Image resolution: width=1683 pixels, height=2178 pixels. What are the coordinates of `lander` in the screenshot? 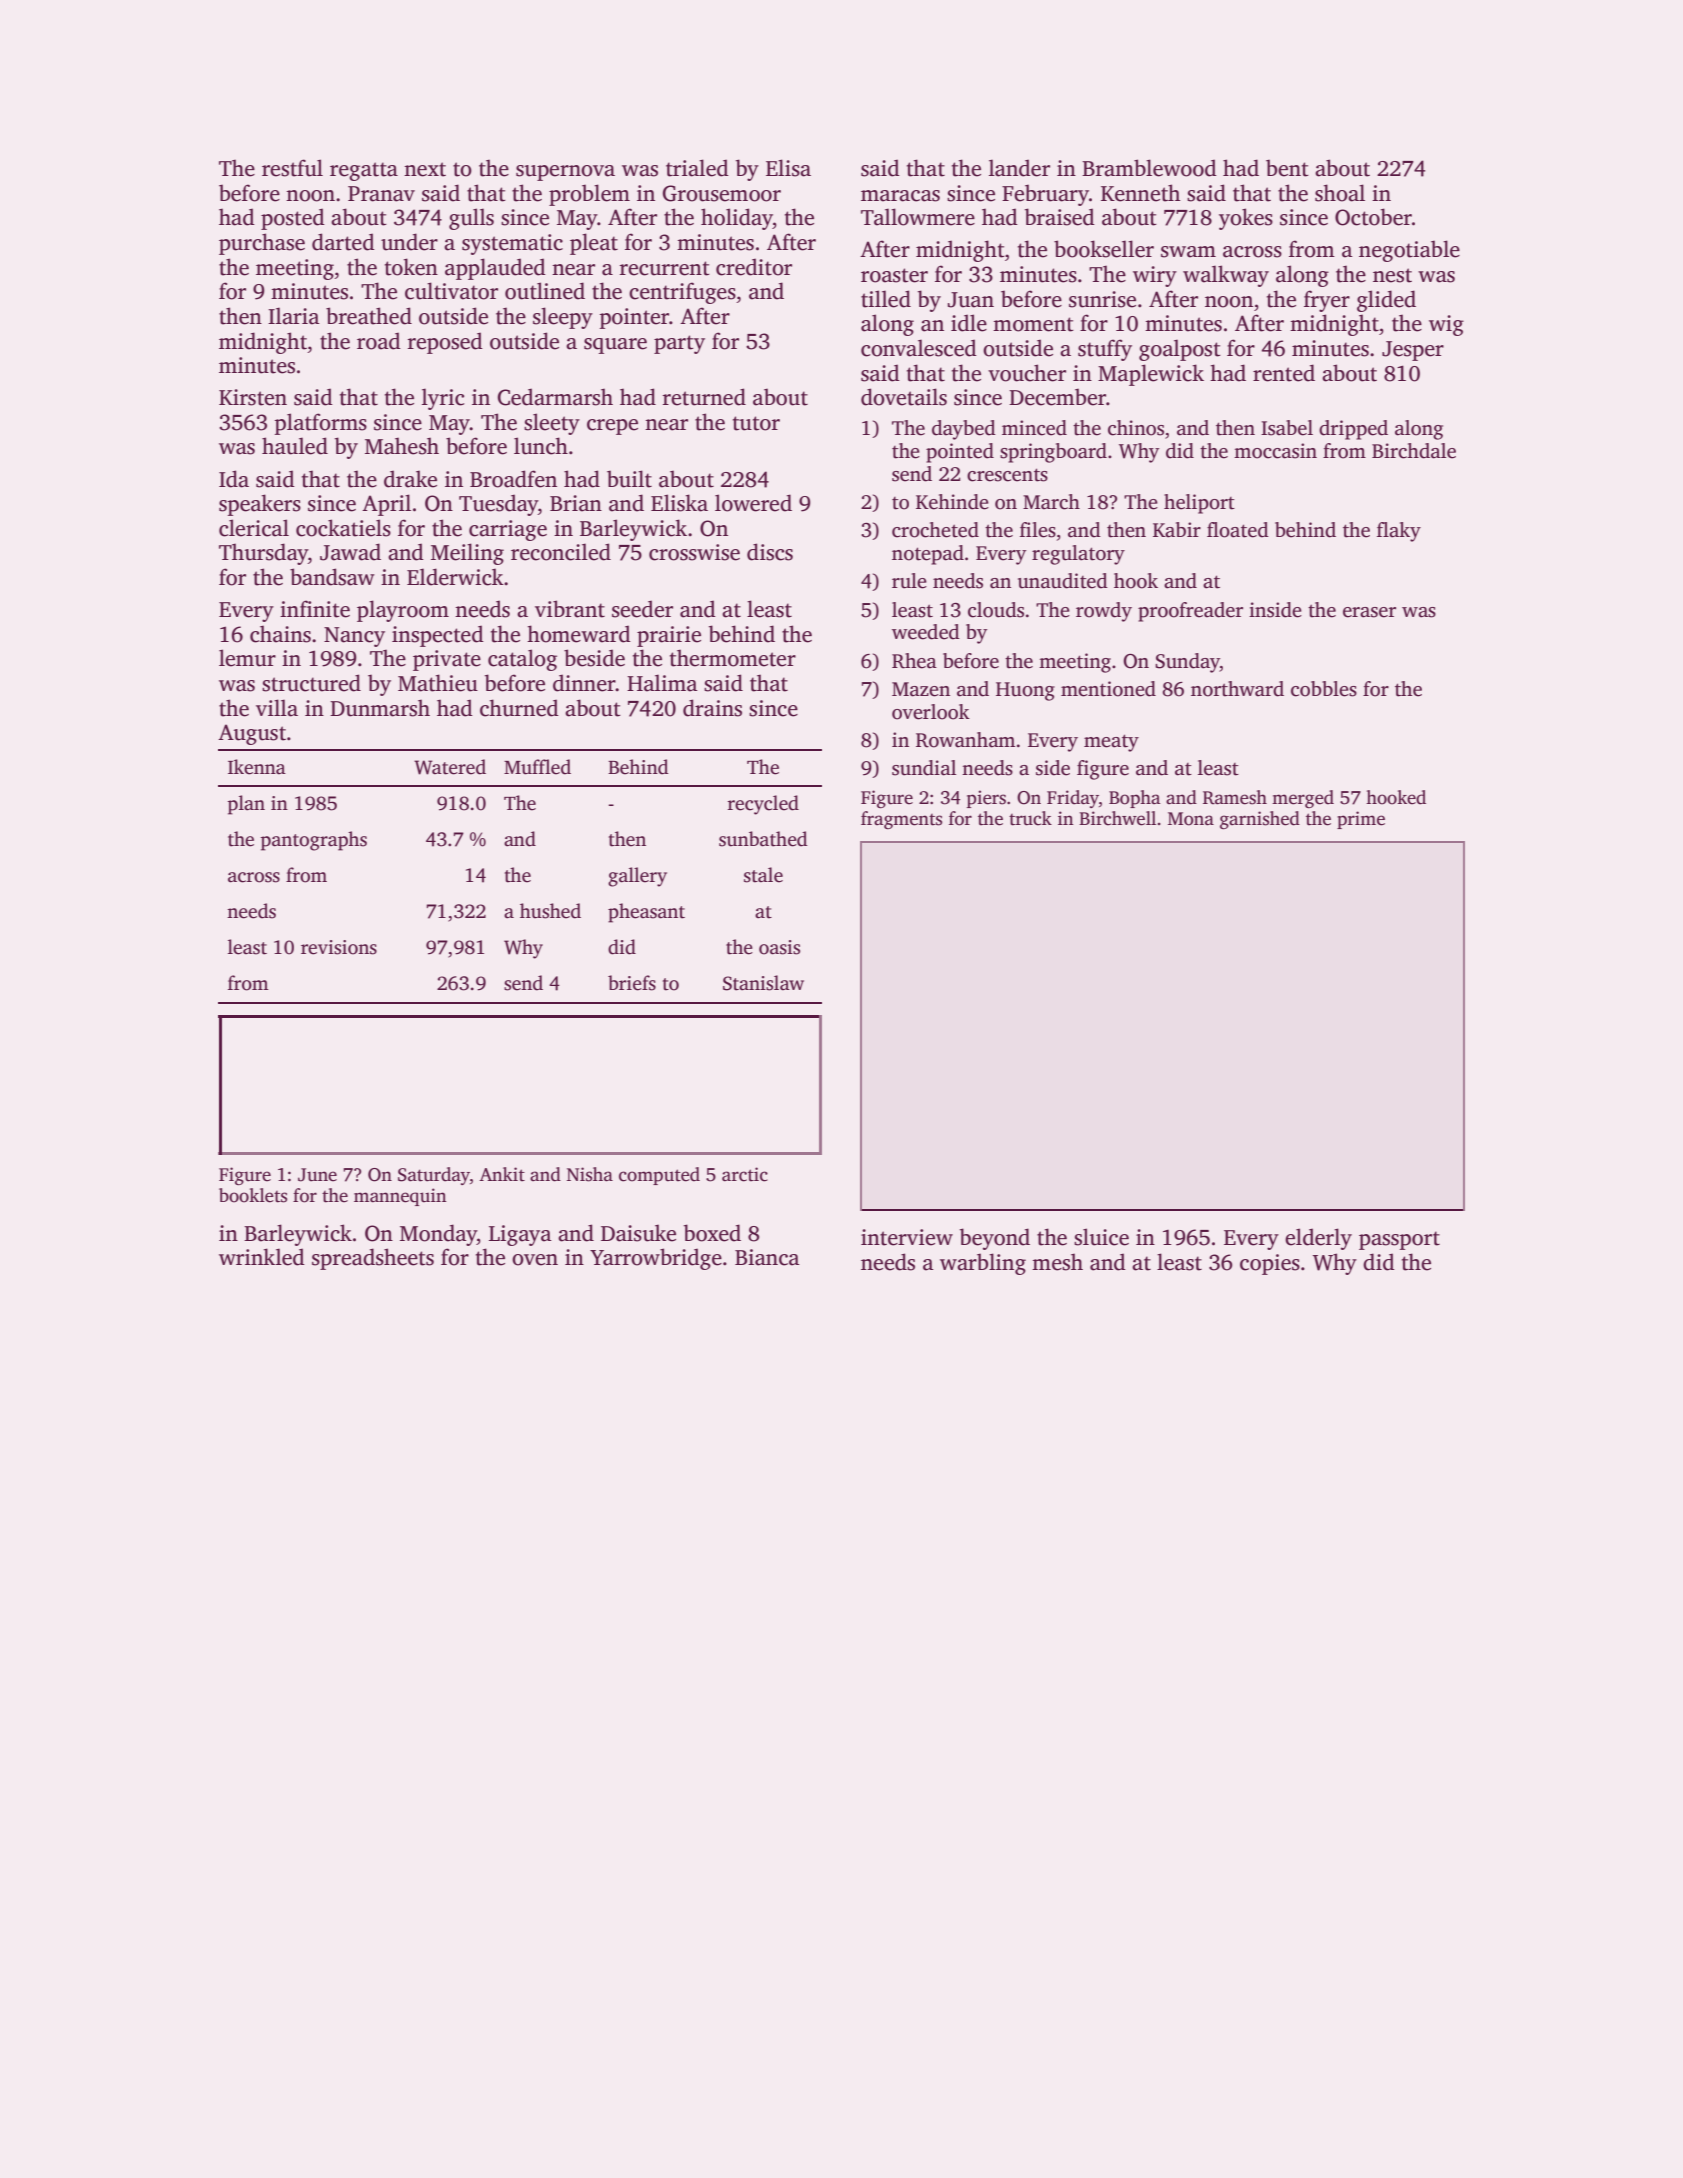 It's located at (1019, 168).
